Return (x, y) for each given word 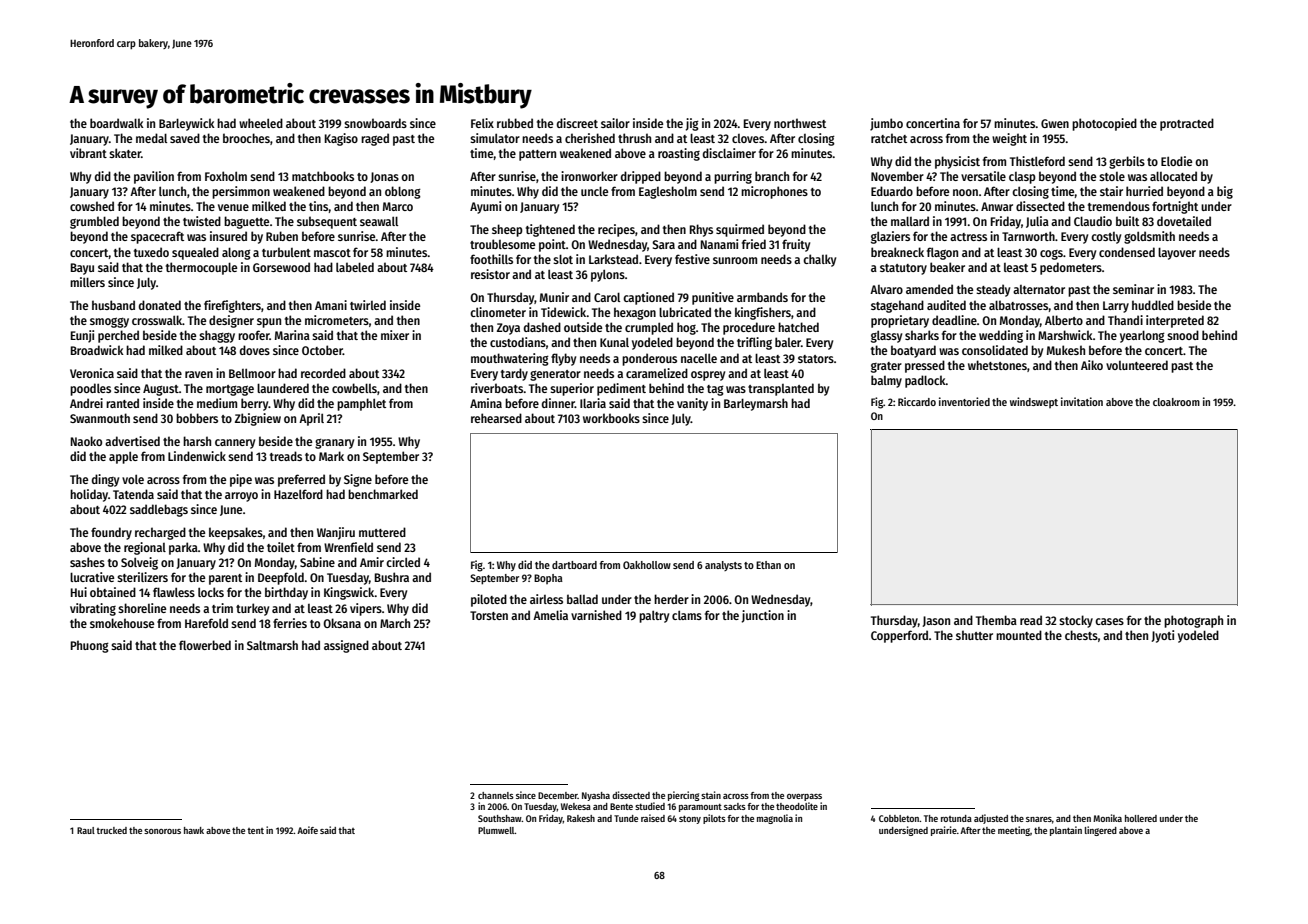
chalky (819, 260)
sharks (922, 335)
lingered (1101, 831)
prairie (944, 831)
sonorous (162, 831)
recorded (323, 373)
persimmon (241, 192)
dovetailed (1184, 221)
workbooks (611, 418)
